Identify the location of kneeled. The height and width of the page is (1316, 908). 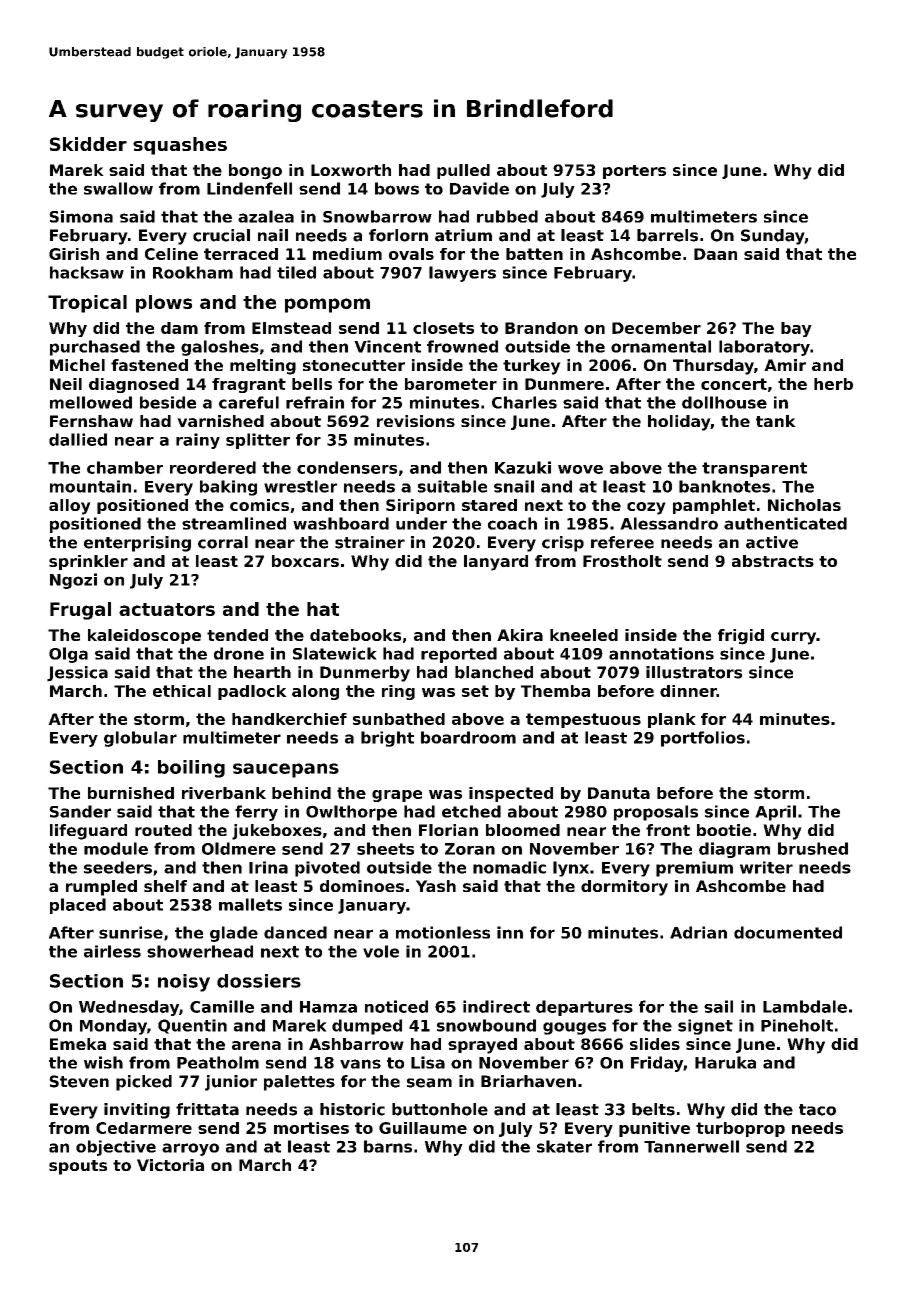
(584, 635).
